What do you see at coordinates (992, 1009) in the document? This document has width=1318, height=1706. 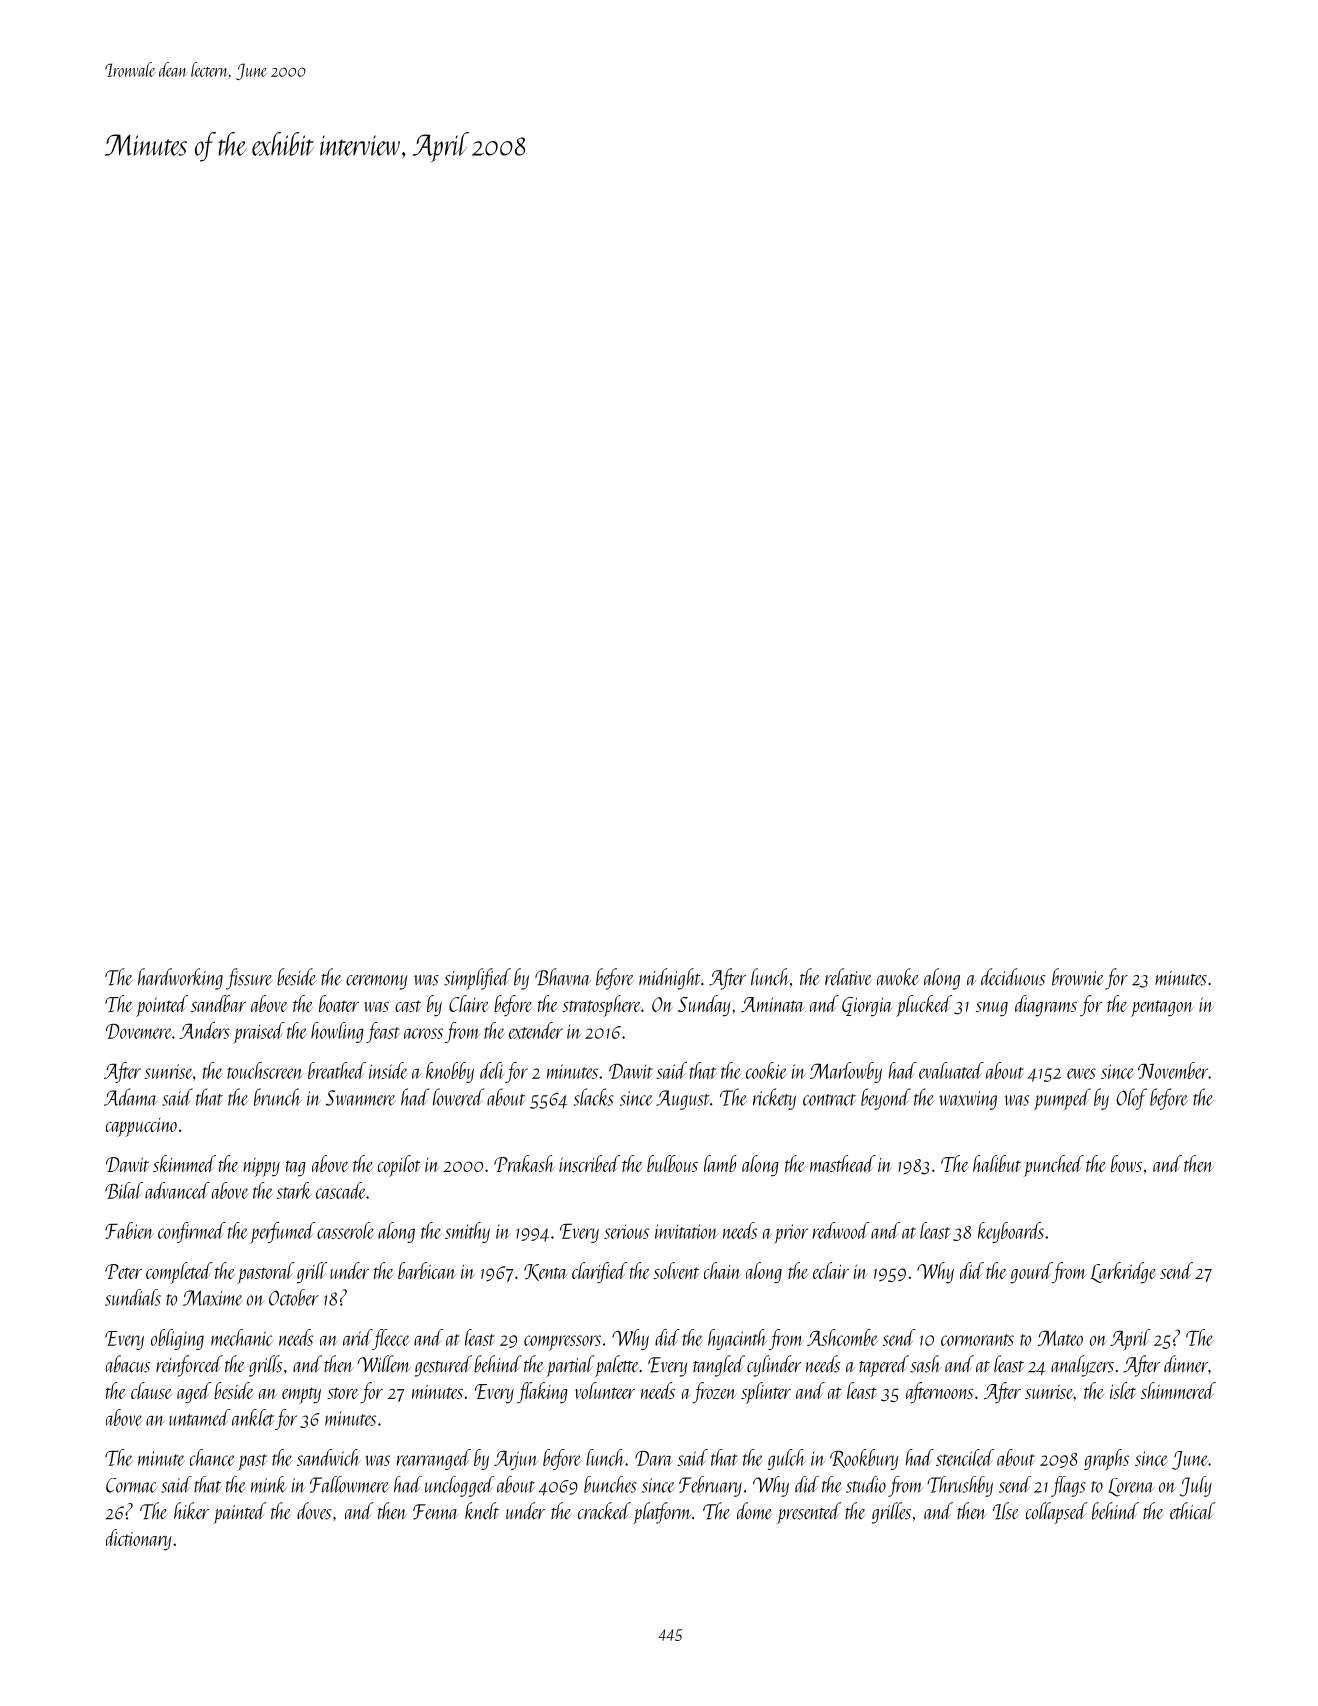 I see `snug` at bounding box center [992, 1009].
